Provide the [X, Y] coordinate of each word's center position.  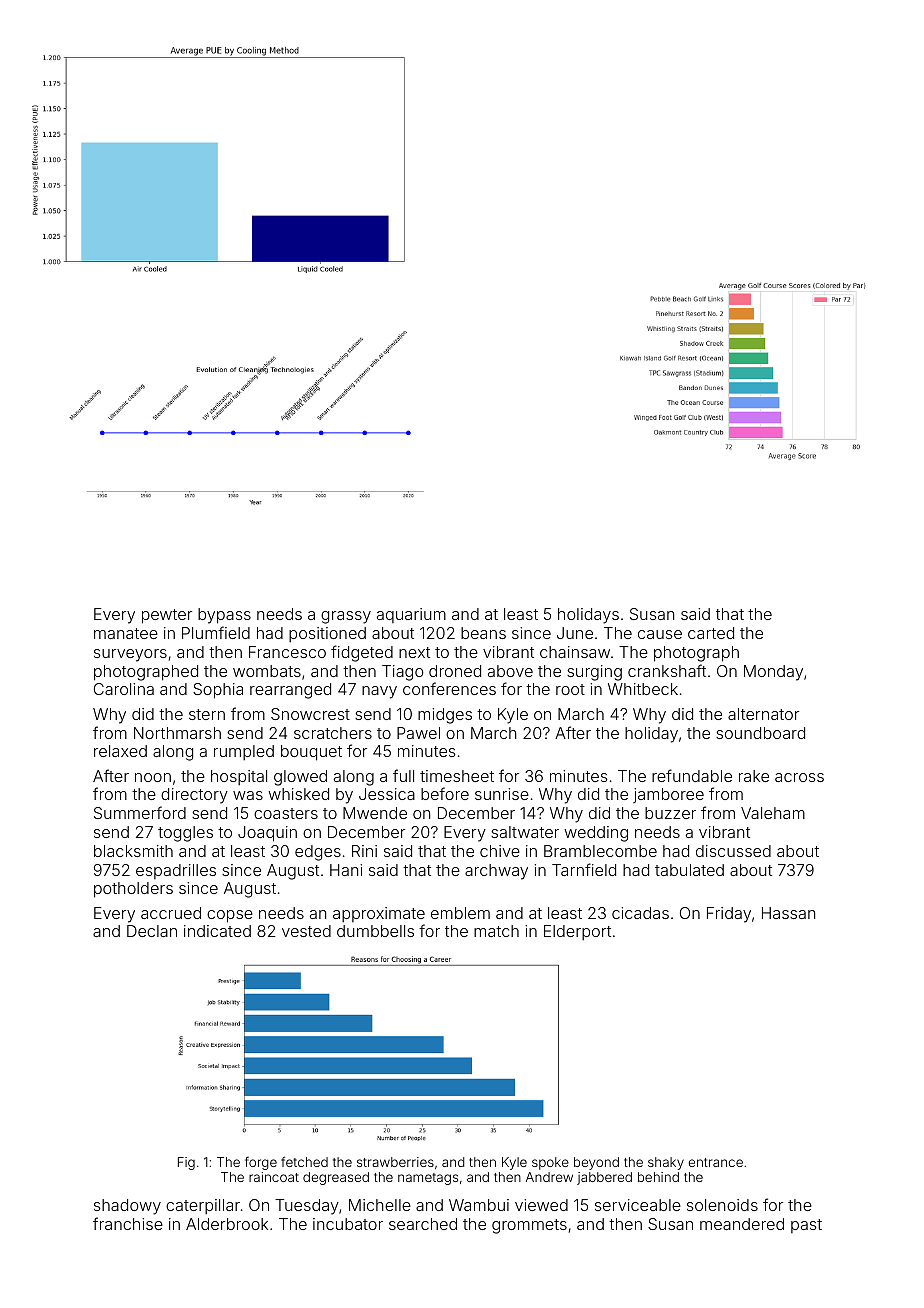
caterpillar [203, 1206]
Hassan [788, 913]
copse [230, 916]
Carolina [124, 689]
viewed [541, 1205]
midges [445, 716]
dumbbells [375, 931]
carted [711, 633]
